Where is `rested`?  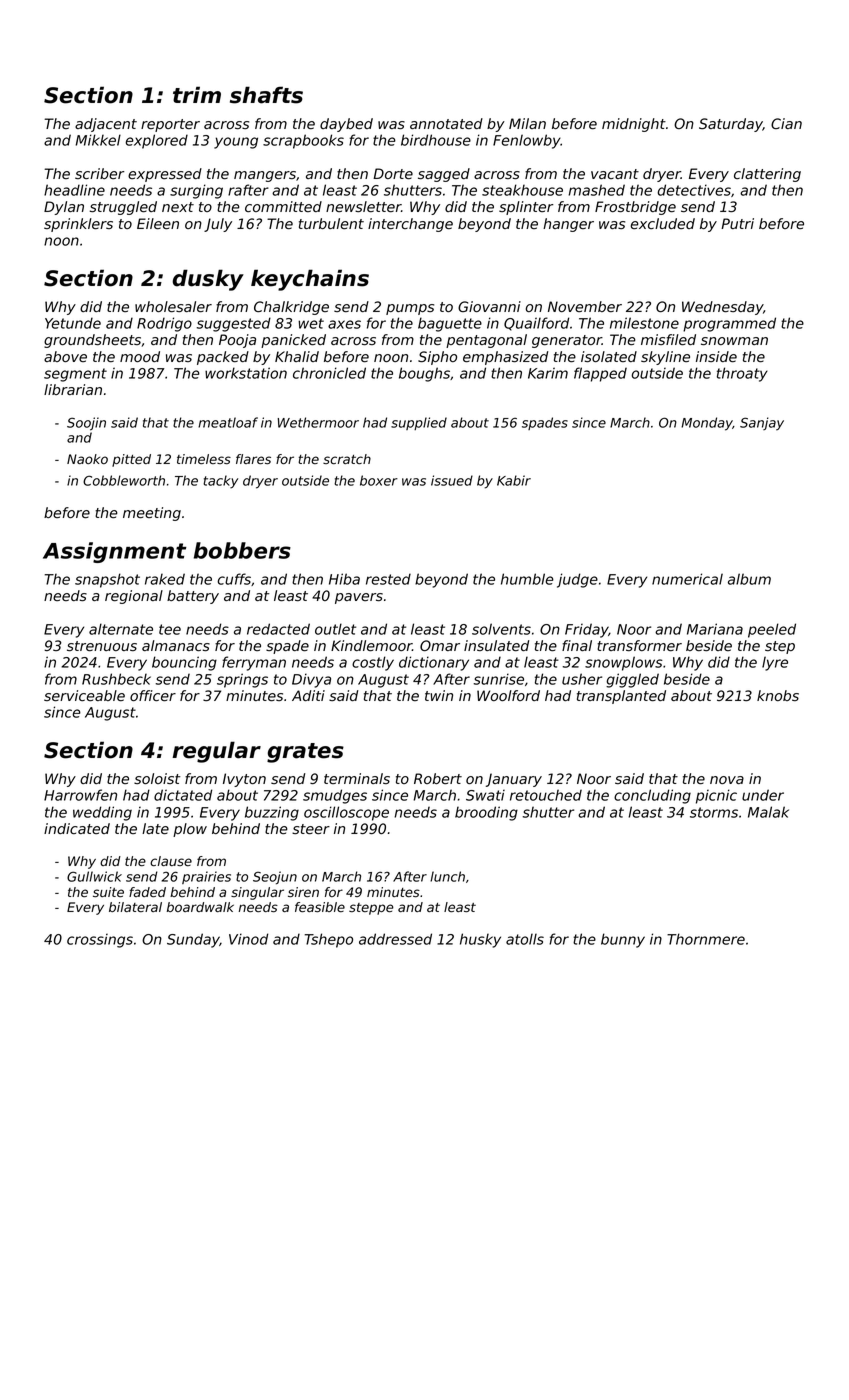
rested is located at coordinates (388, 579).
